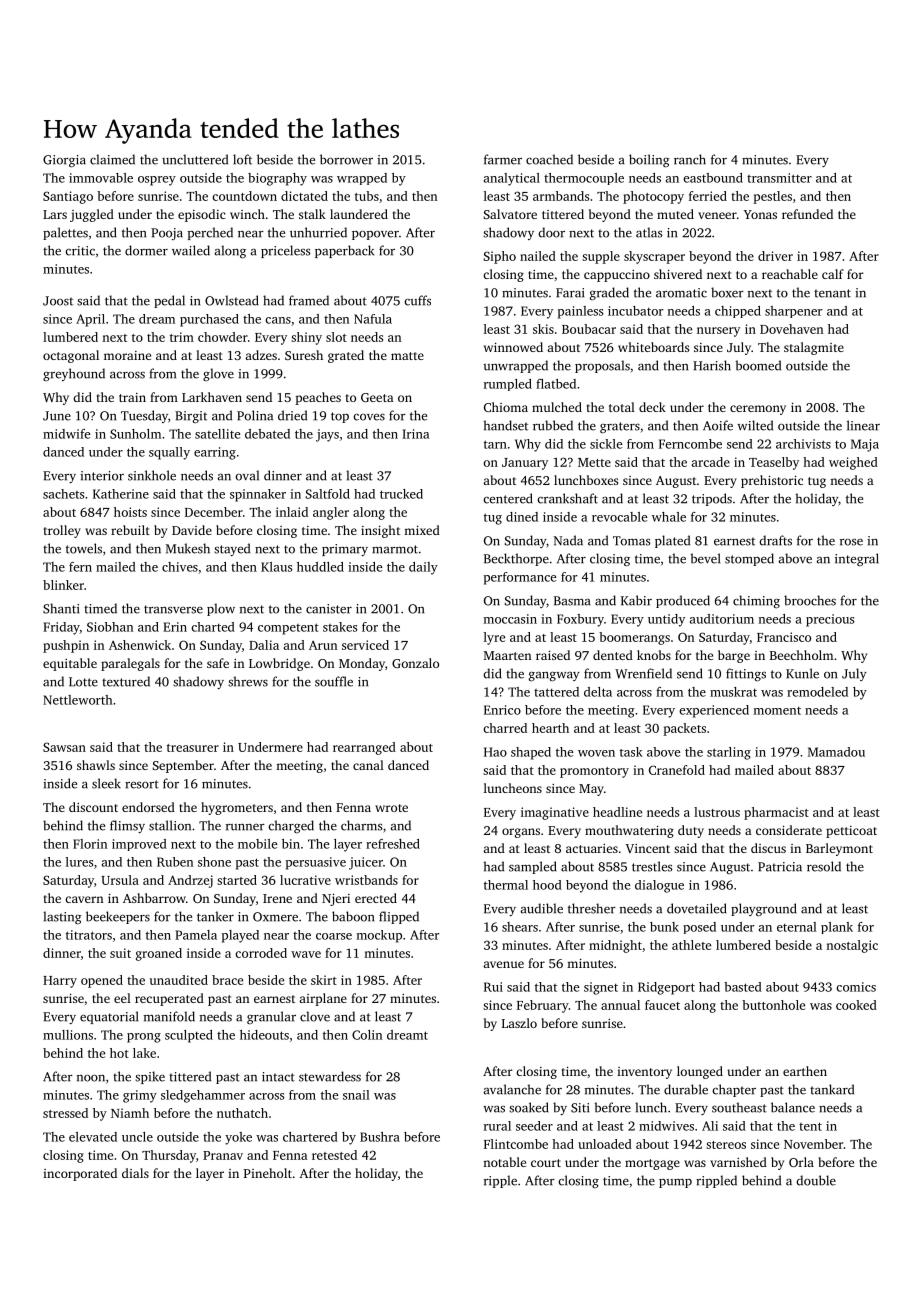  I want to click on deck, so click(652, 407).
